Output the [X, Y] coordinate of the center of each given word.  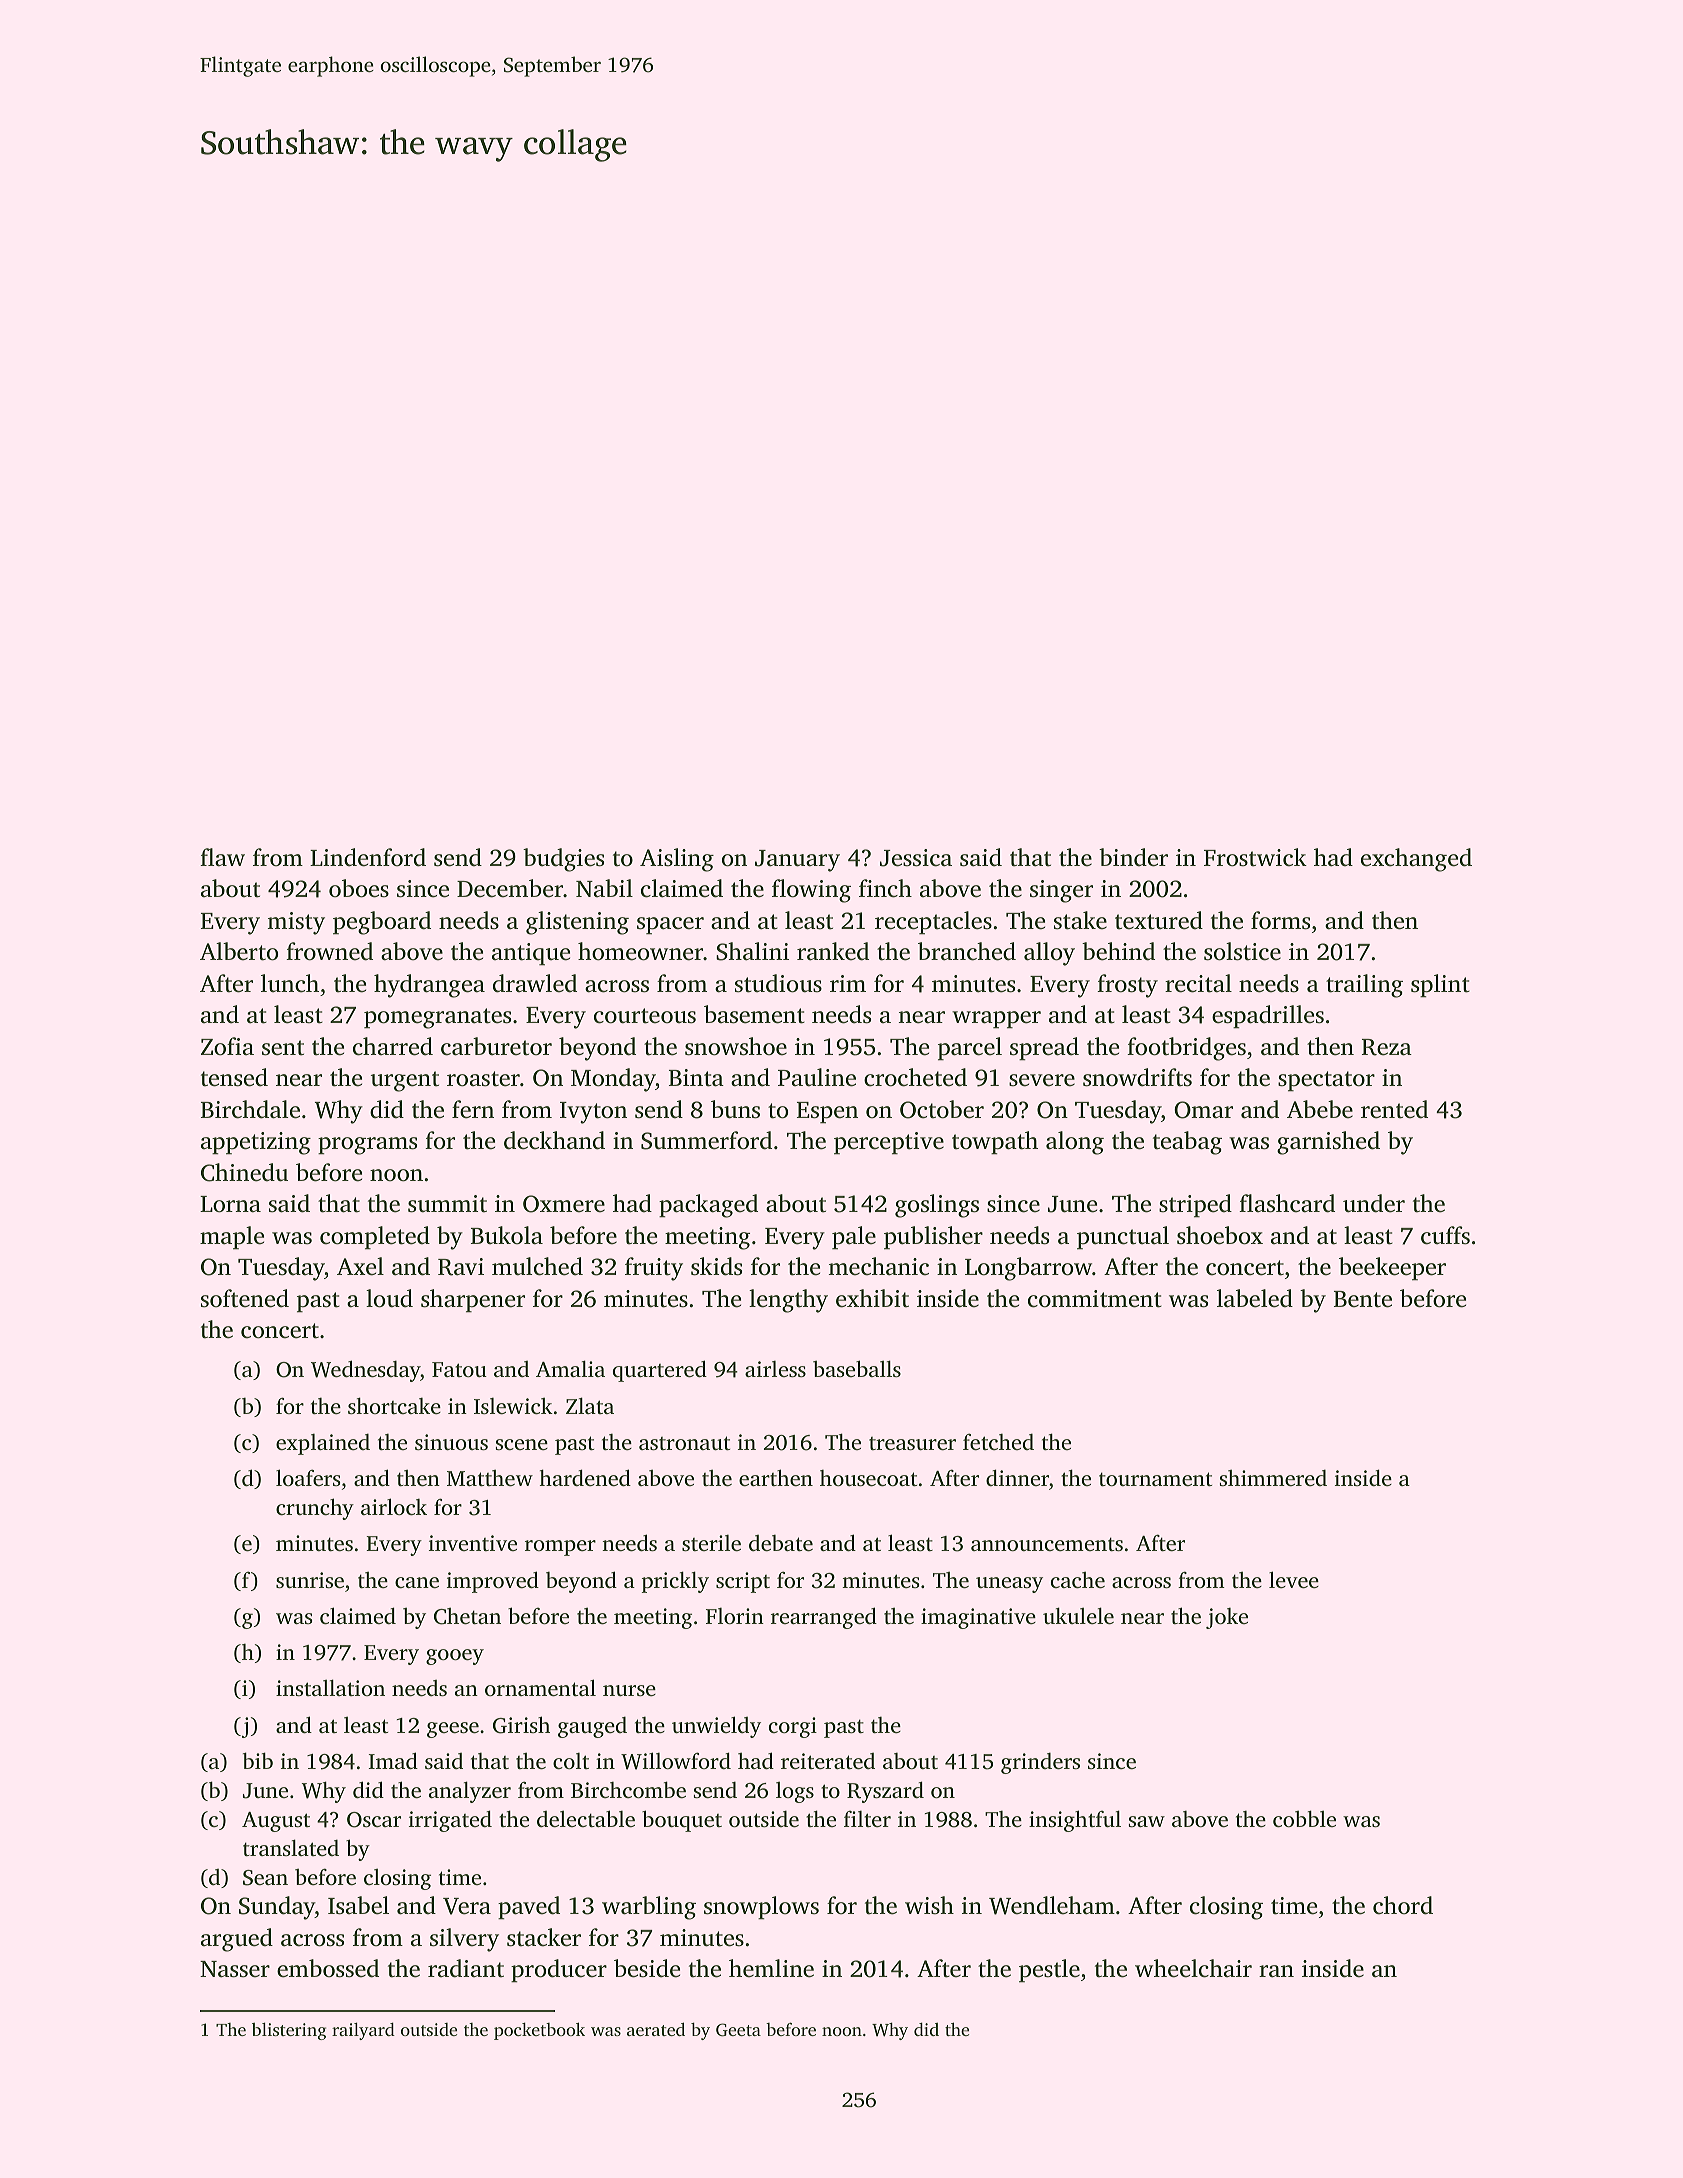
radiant [466, 1968]
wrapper [996, 1020]
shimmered [1273, 1478]
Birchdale [250, 1109]
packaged [708, 1206]
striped [1195, 1206]
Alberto [239, 951]
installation [330, 1687]
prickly [675, 1582]
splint [1440, 986]
